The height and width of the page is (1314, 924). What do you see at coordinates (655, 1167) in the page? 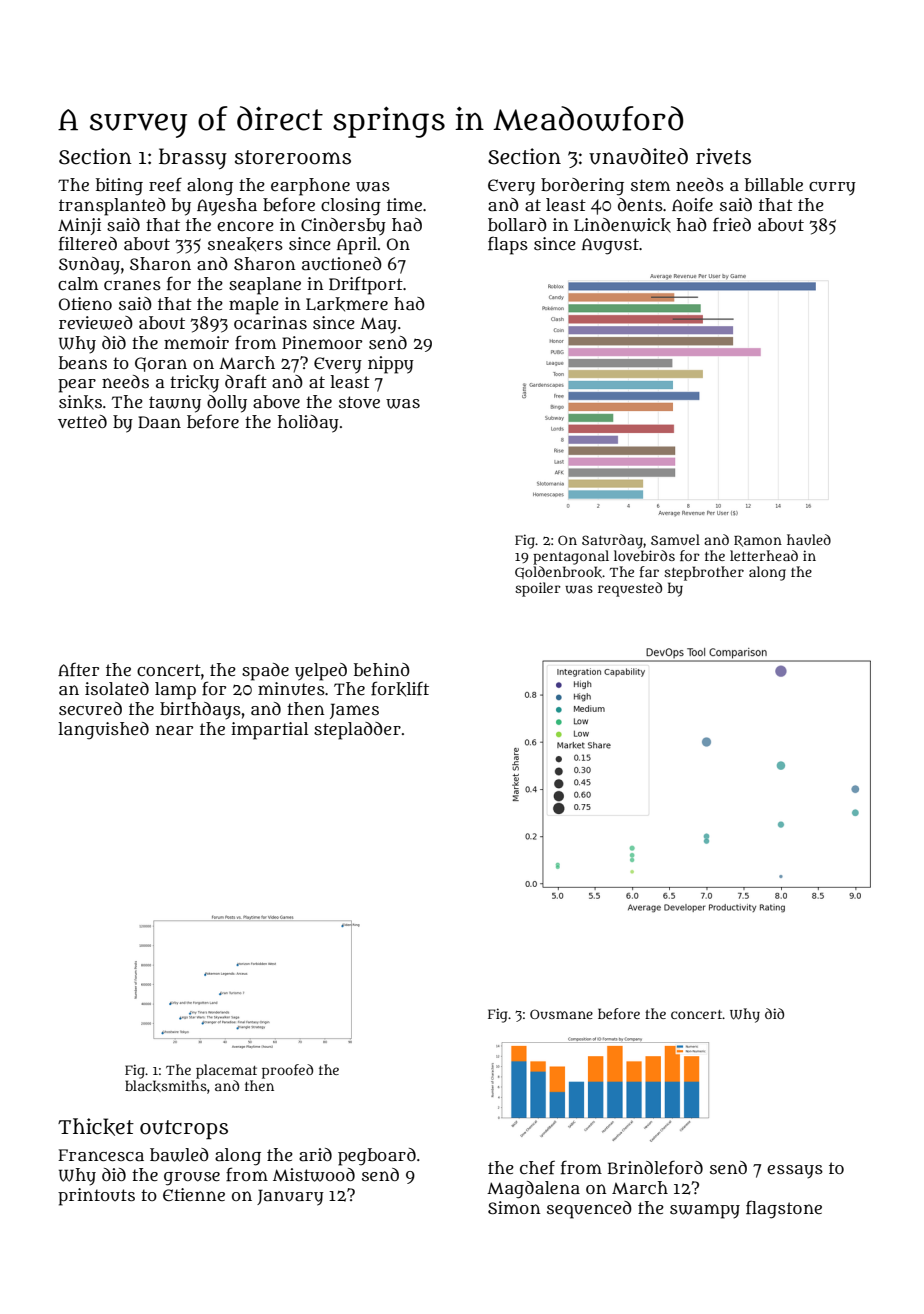
I see `Brindleford` at bounding box center [655, 1167].
